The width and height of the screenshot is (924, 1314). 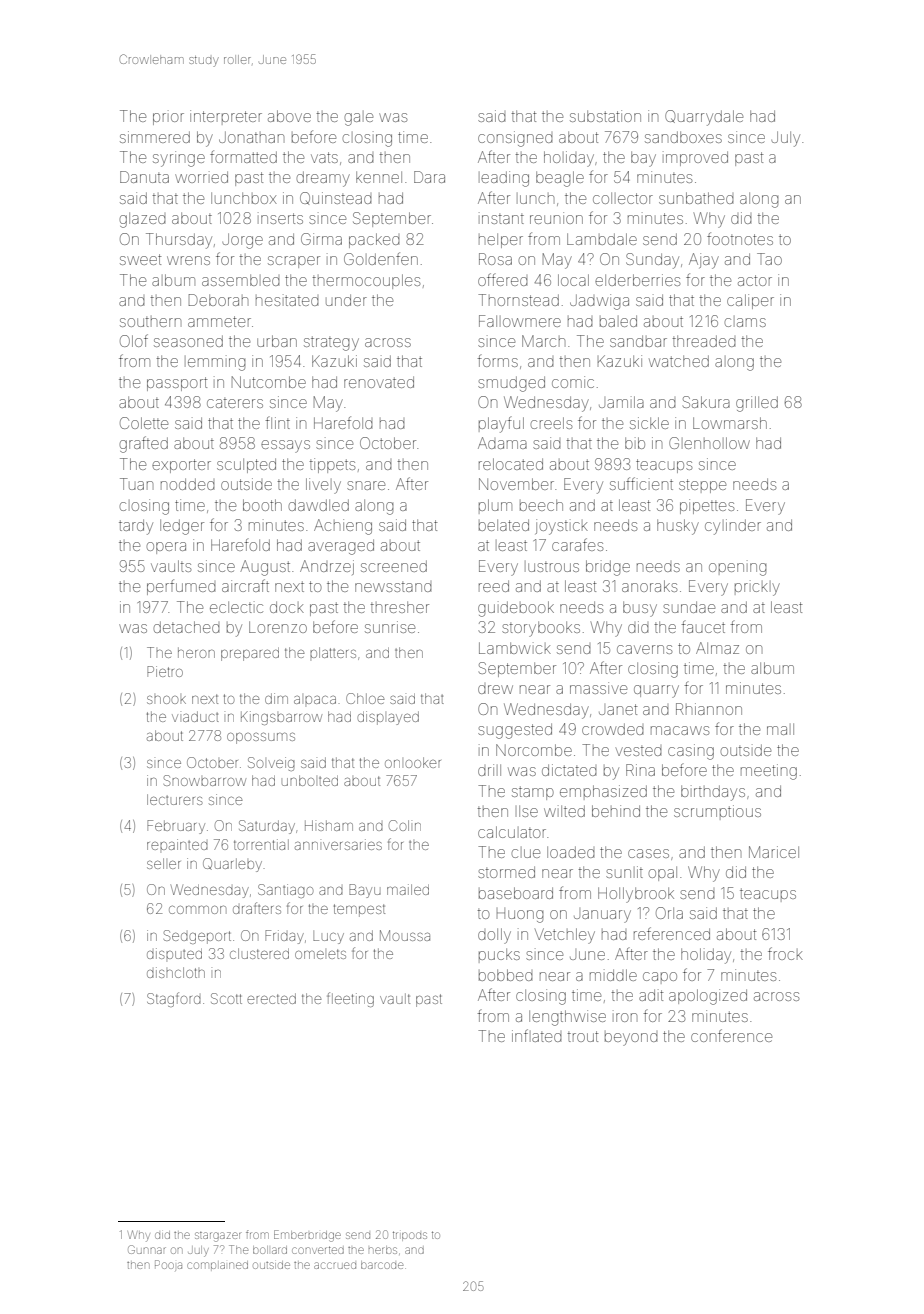 What do you see at coordinates (136, 484) in the screenshot?
I see `Tuan` at bounding box center [136, 484].
